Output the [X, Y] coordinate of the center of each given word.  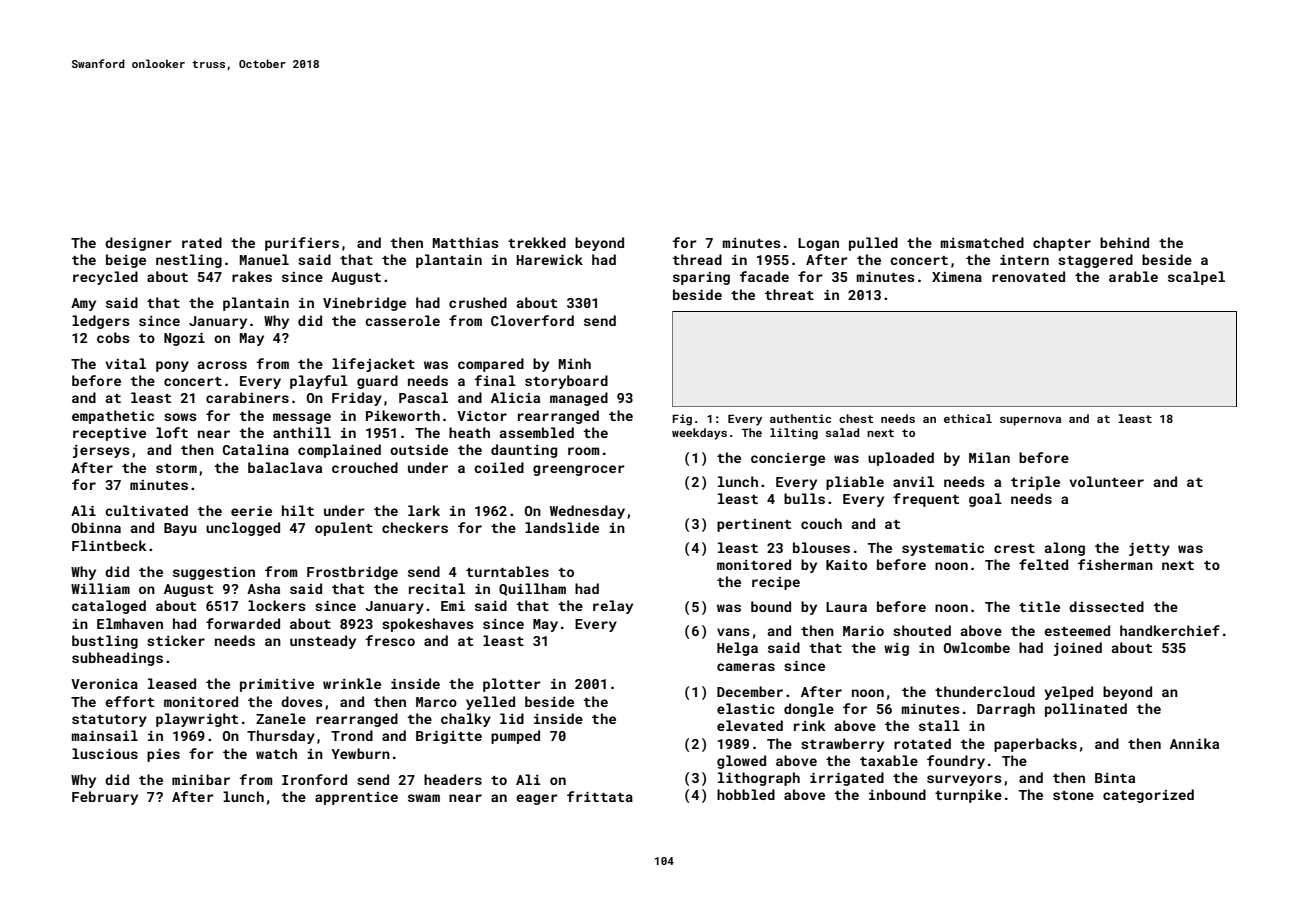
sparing [701, 278]
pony [172, 366]
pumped [515, 737]
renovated [1028, 276]
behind [1124, 242]
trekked [537, 242]
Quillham [532, 589]
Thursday [281, 737]
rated [202, 242]
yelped [1068, 693]
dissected [1106, 606]
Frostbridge [352, 573]
